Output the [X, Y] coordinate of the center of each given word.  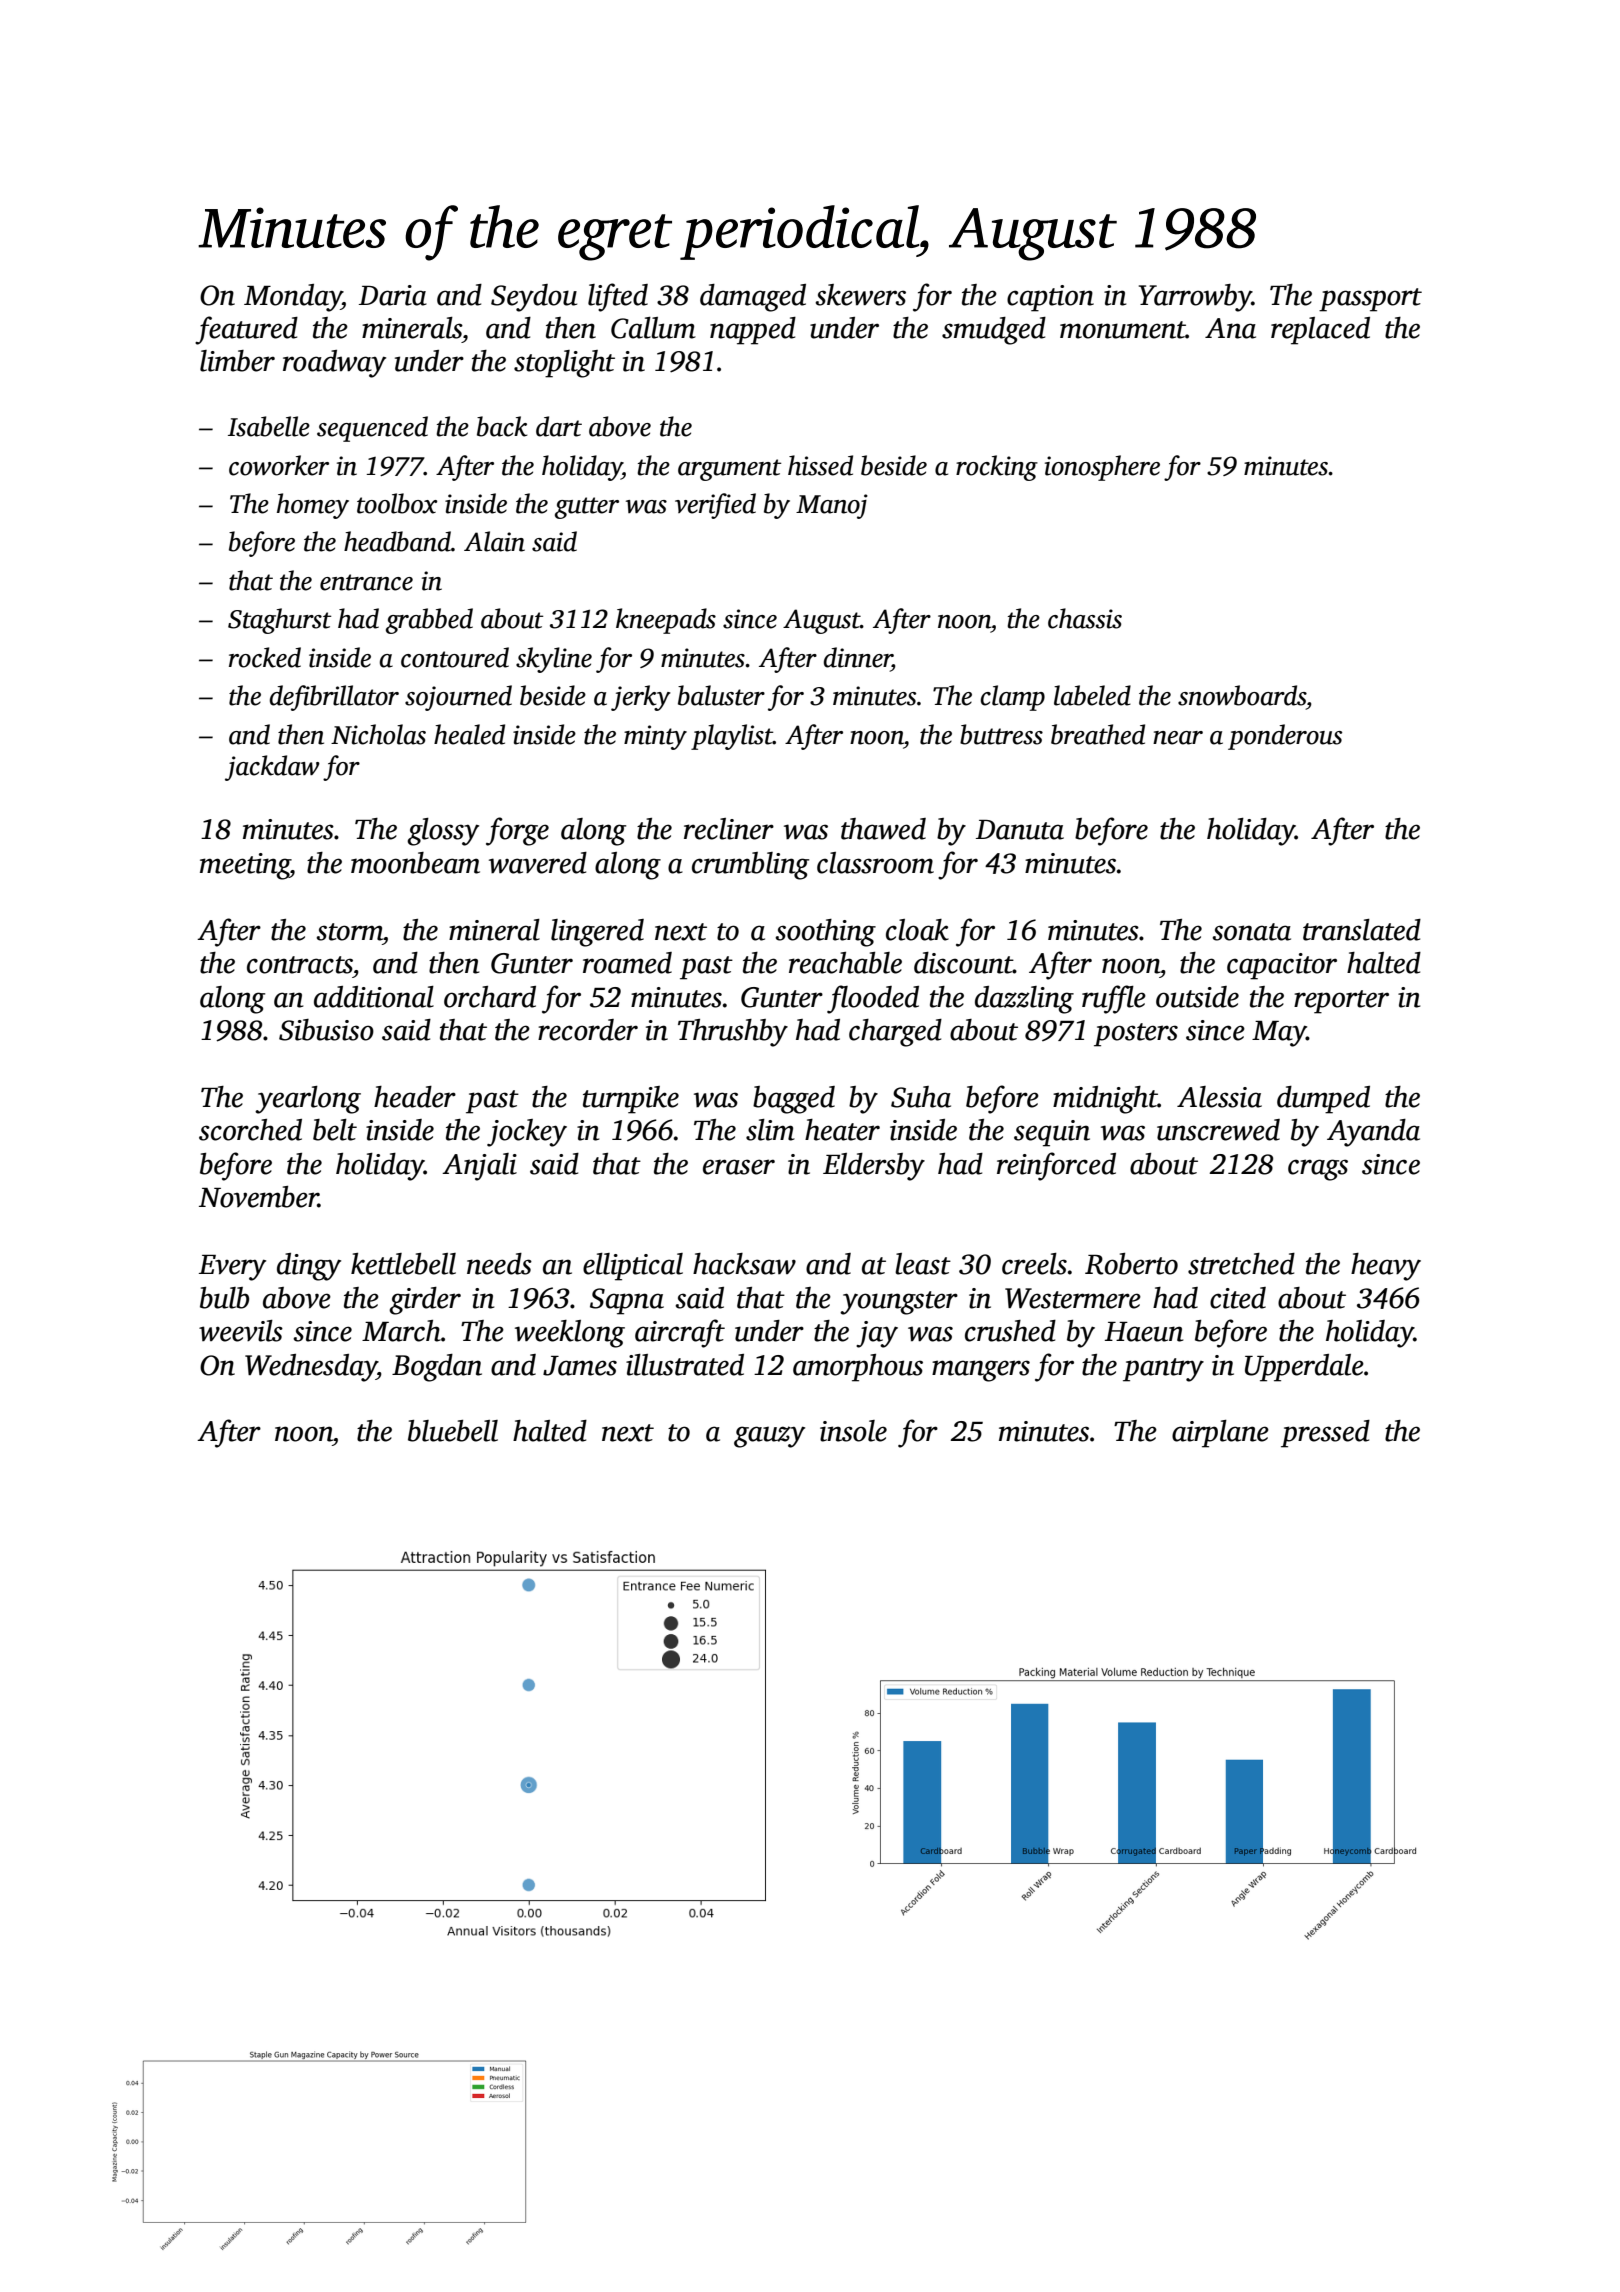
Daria [393, 295]
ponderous [1285, 737]
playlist [732, 737]
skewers [860, 295]
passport [1370, 300]
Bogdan [437, 1368]
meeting [245, 866]
